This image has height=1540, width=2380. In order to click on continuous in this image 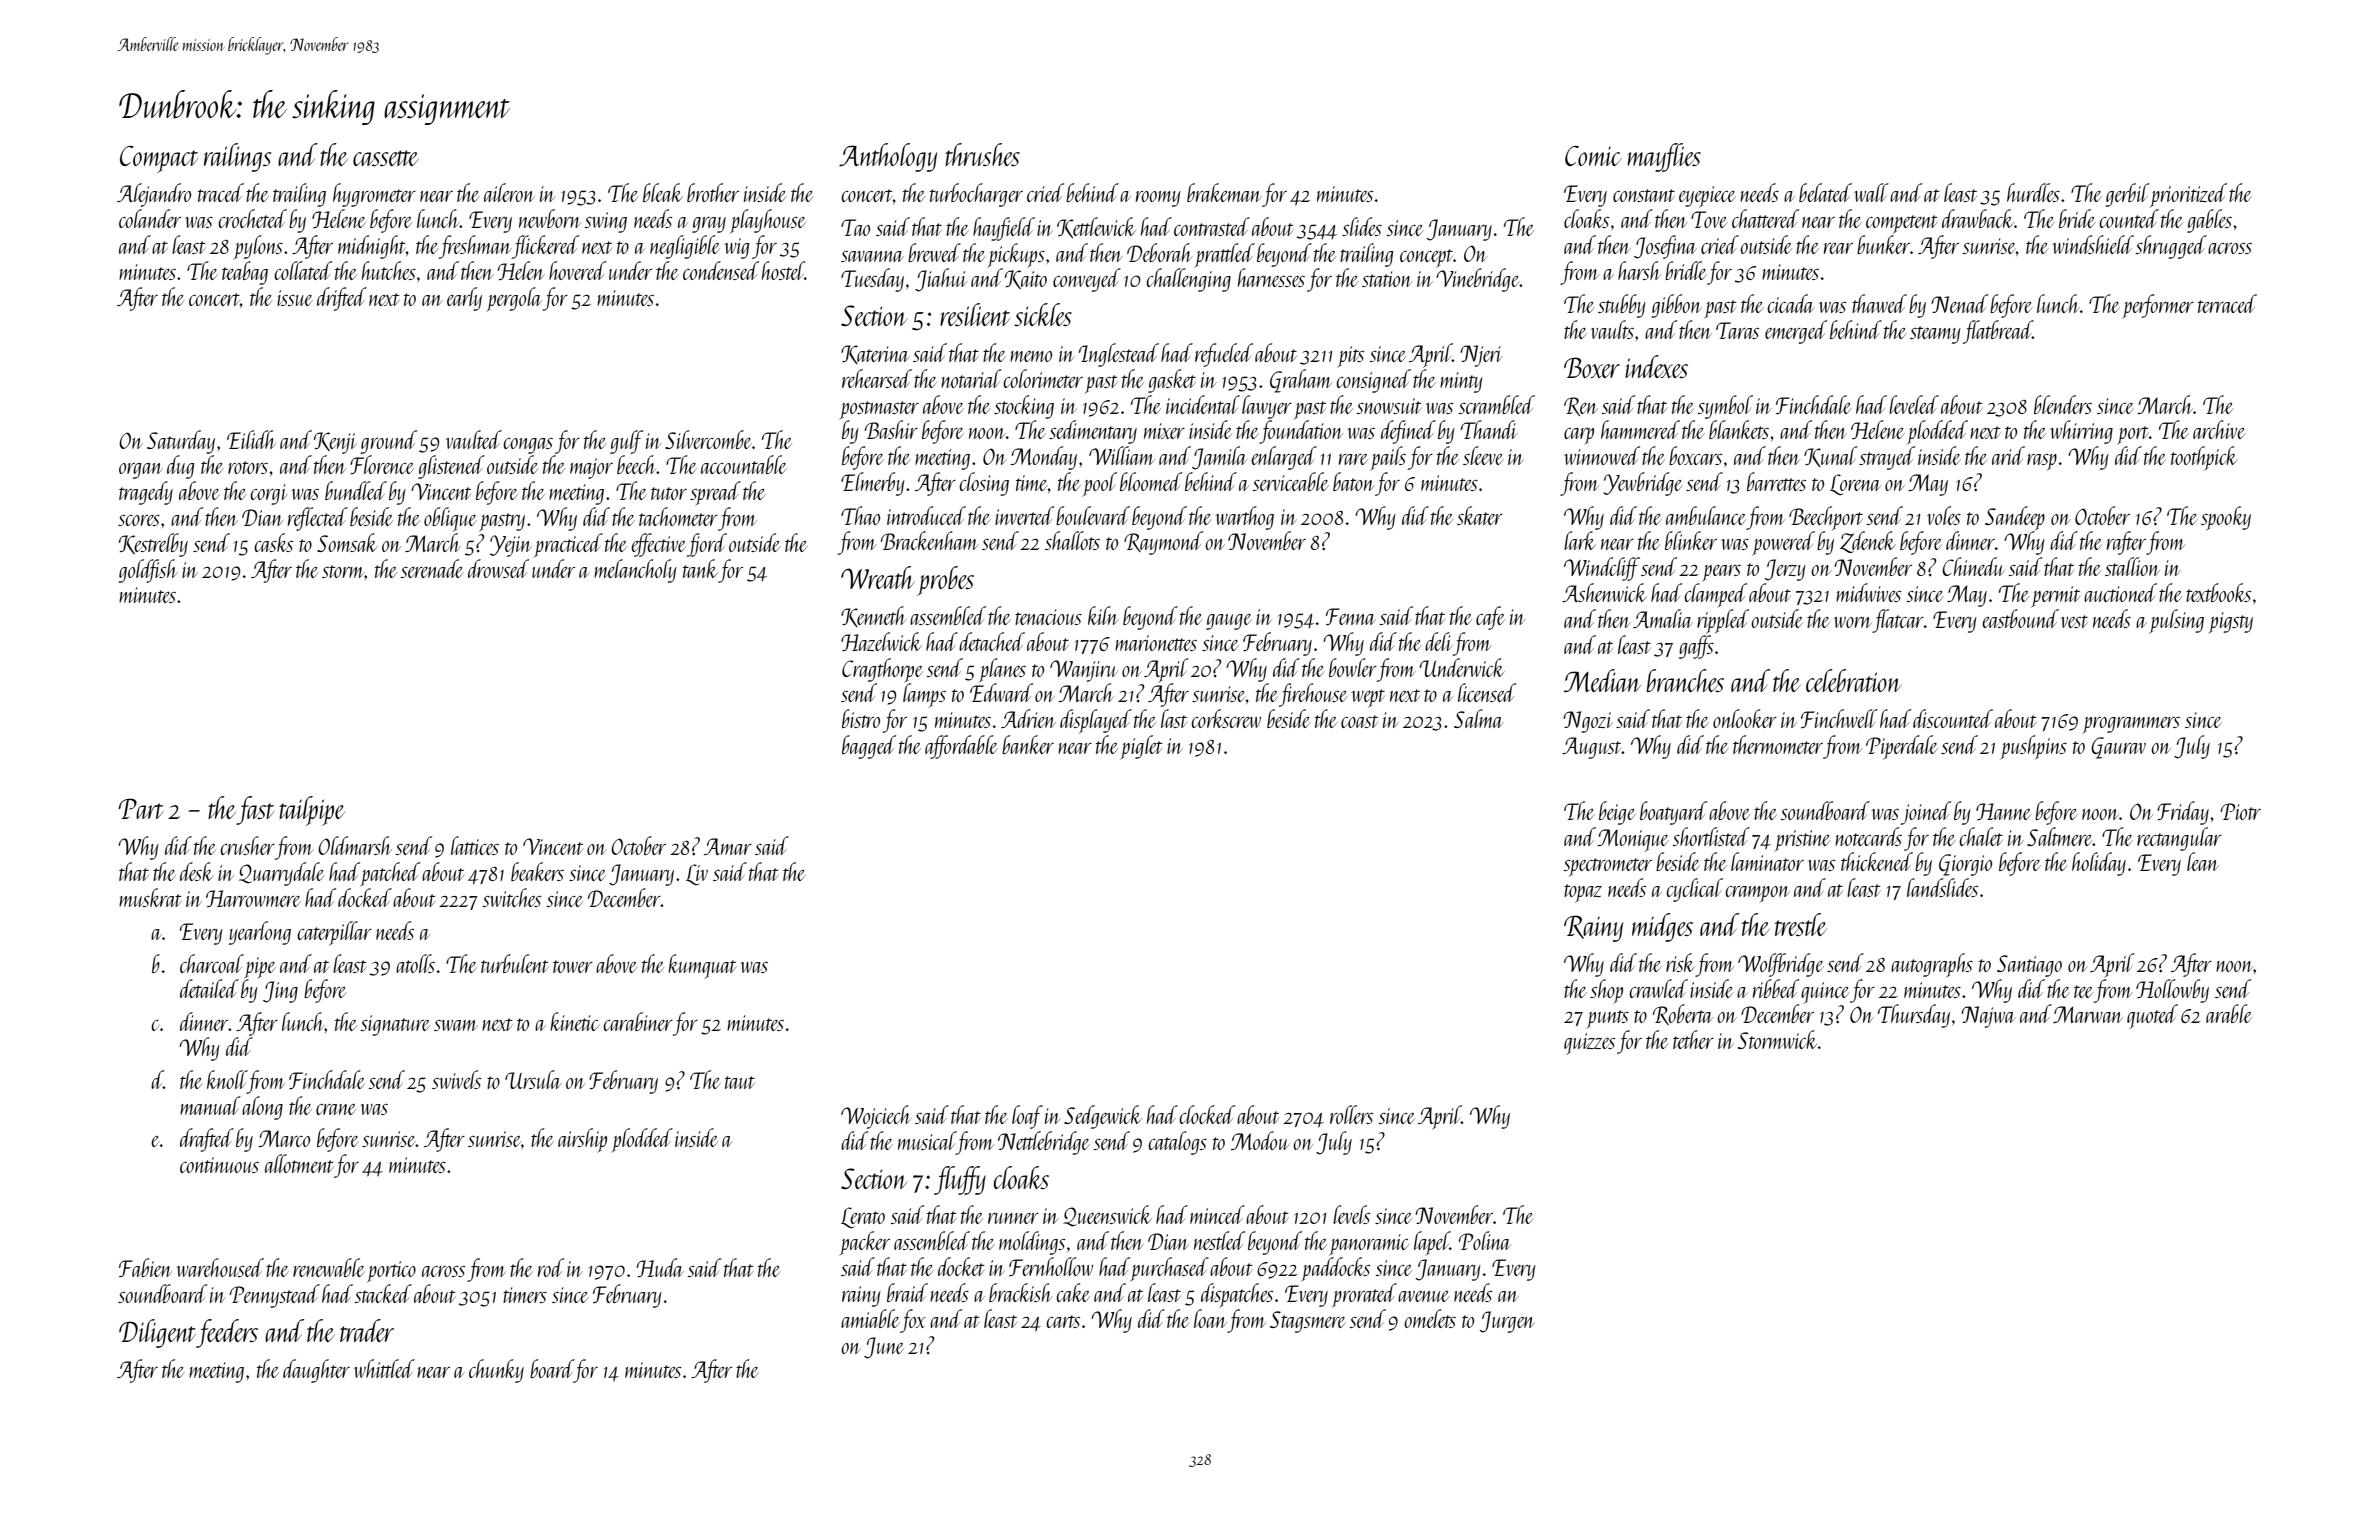, I will do `click(219, 1165)`.
